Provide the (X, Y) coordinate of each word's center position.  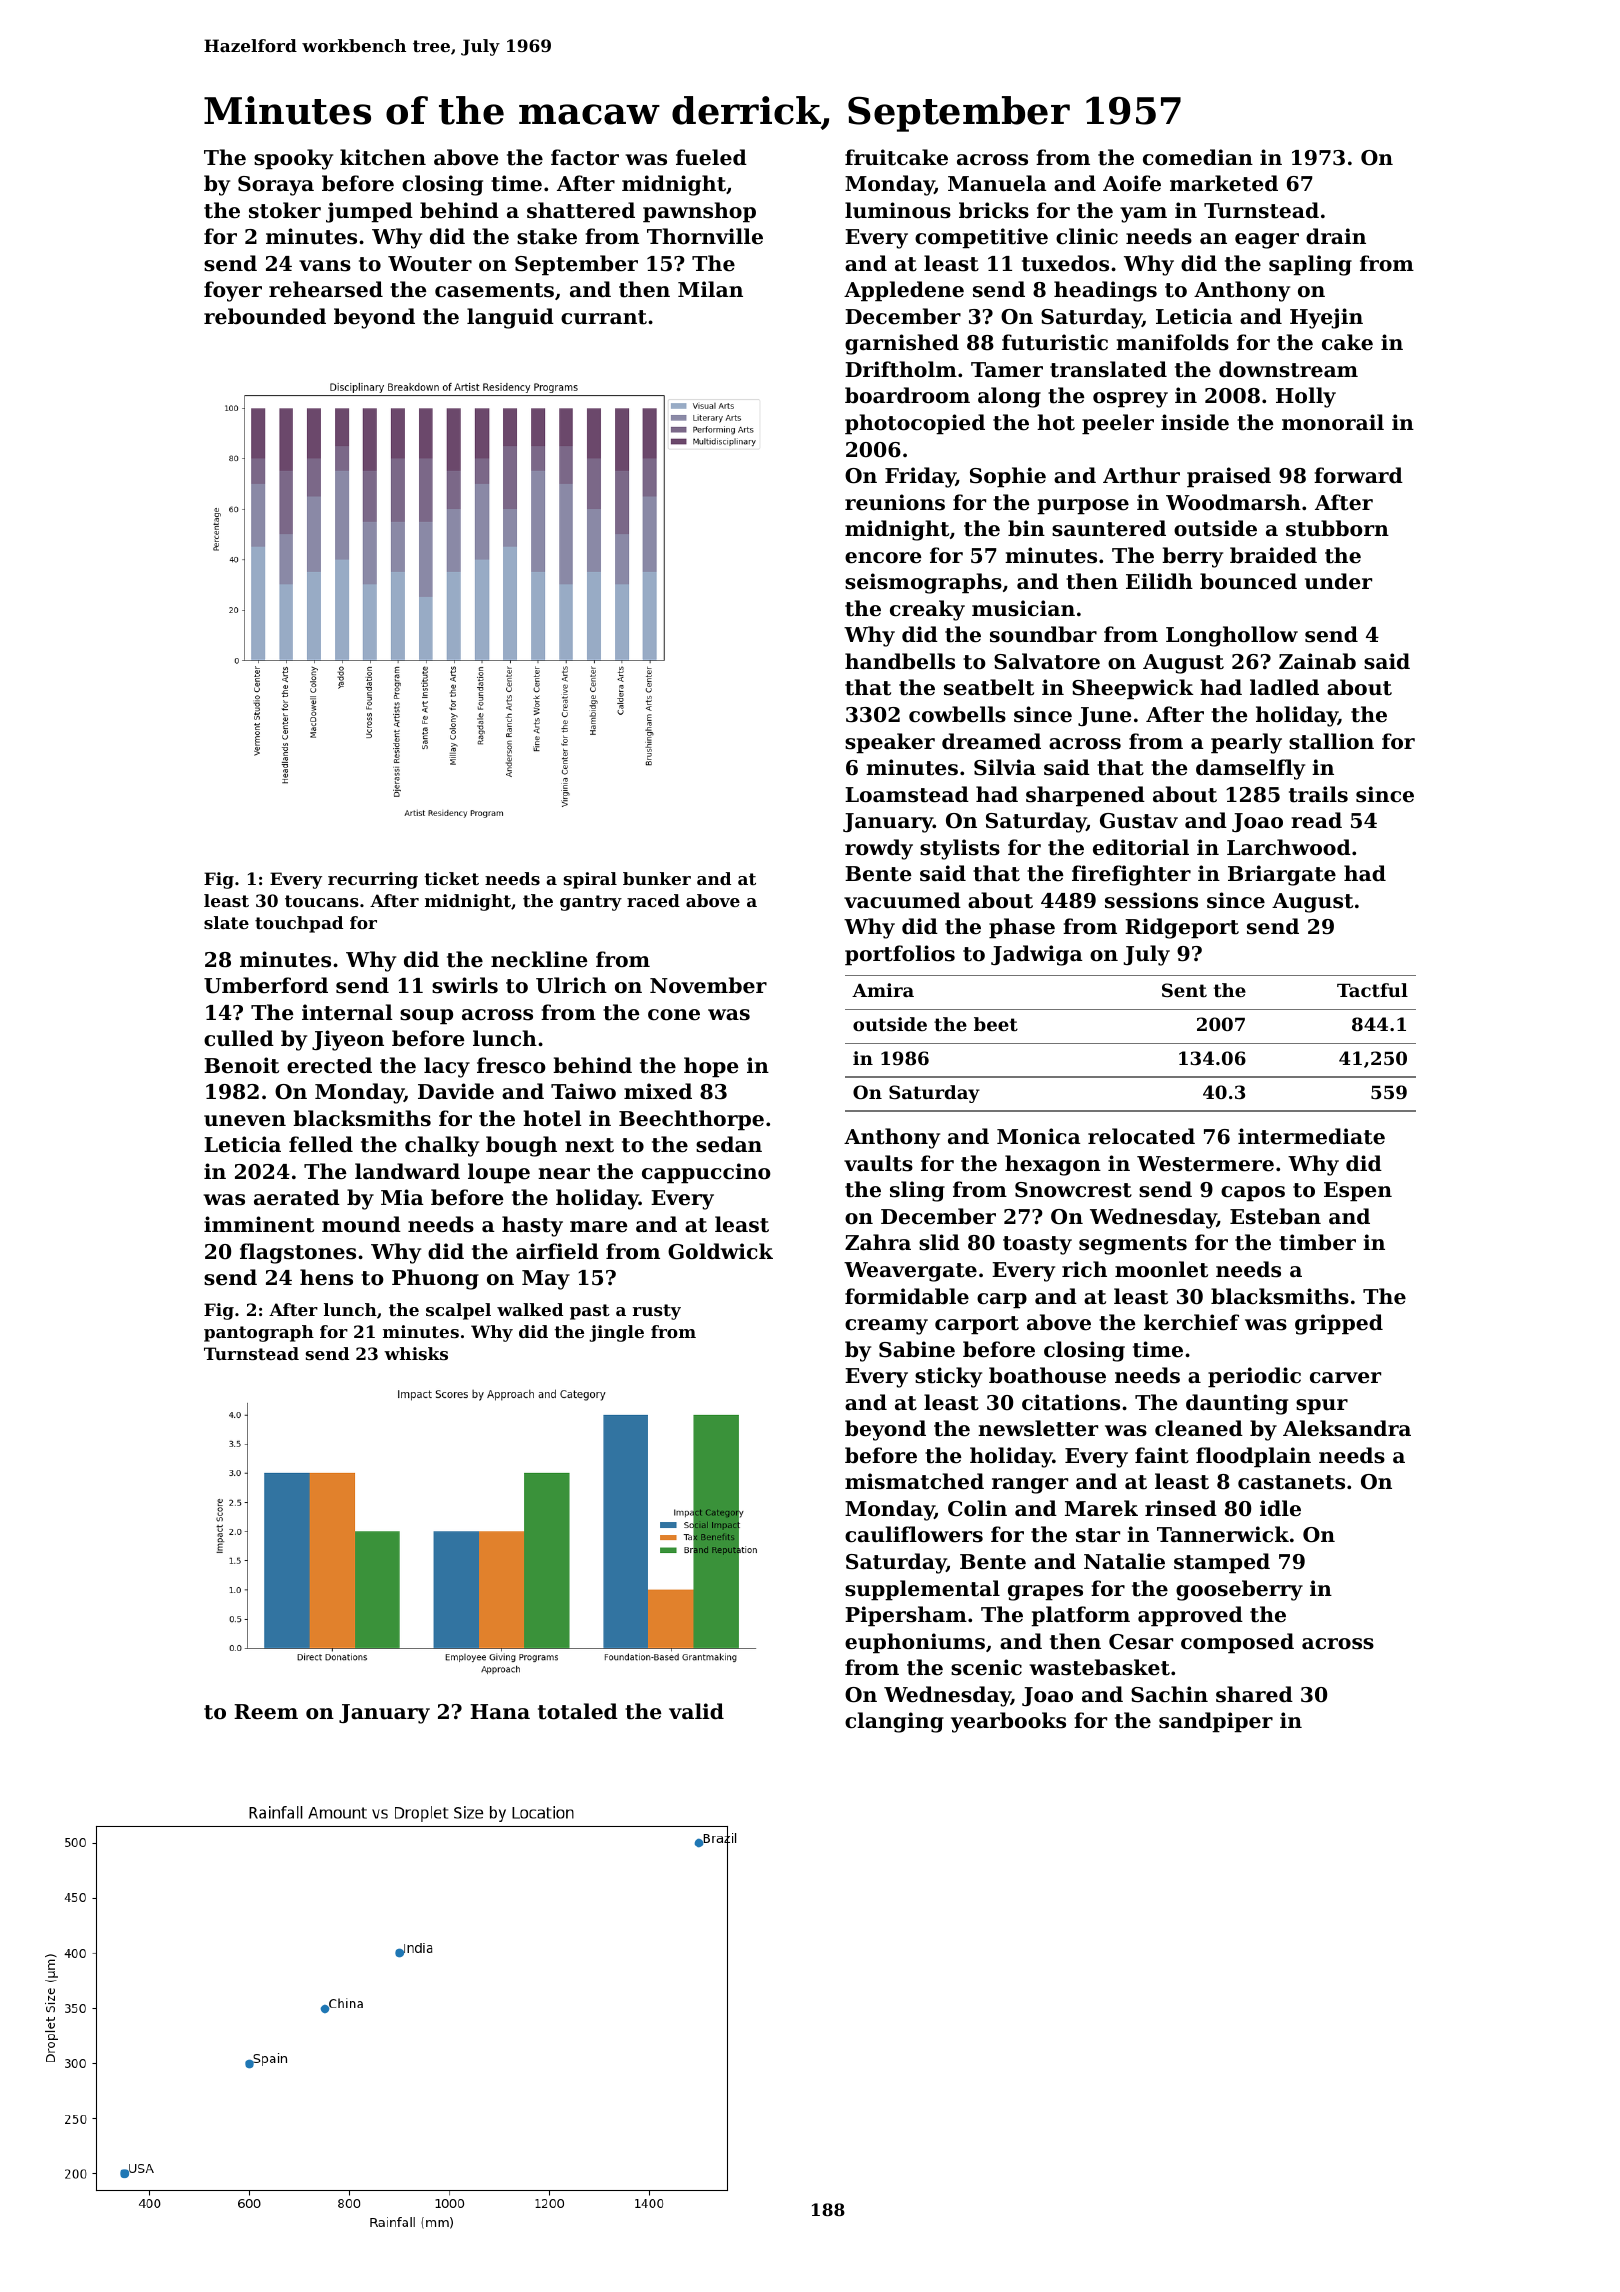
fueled (711, 157)
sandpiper (1216, 1722)
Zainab (1317, 661)
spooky (293, 159)
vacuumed (902, 900)
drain (1336, 236)
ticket (451, 878)
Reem (266, 1712)
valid (696, 1711)
